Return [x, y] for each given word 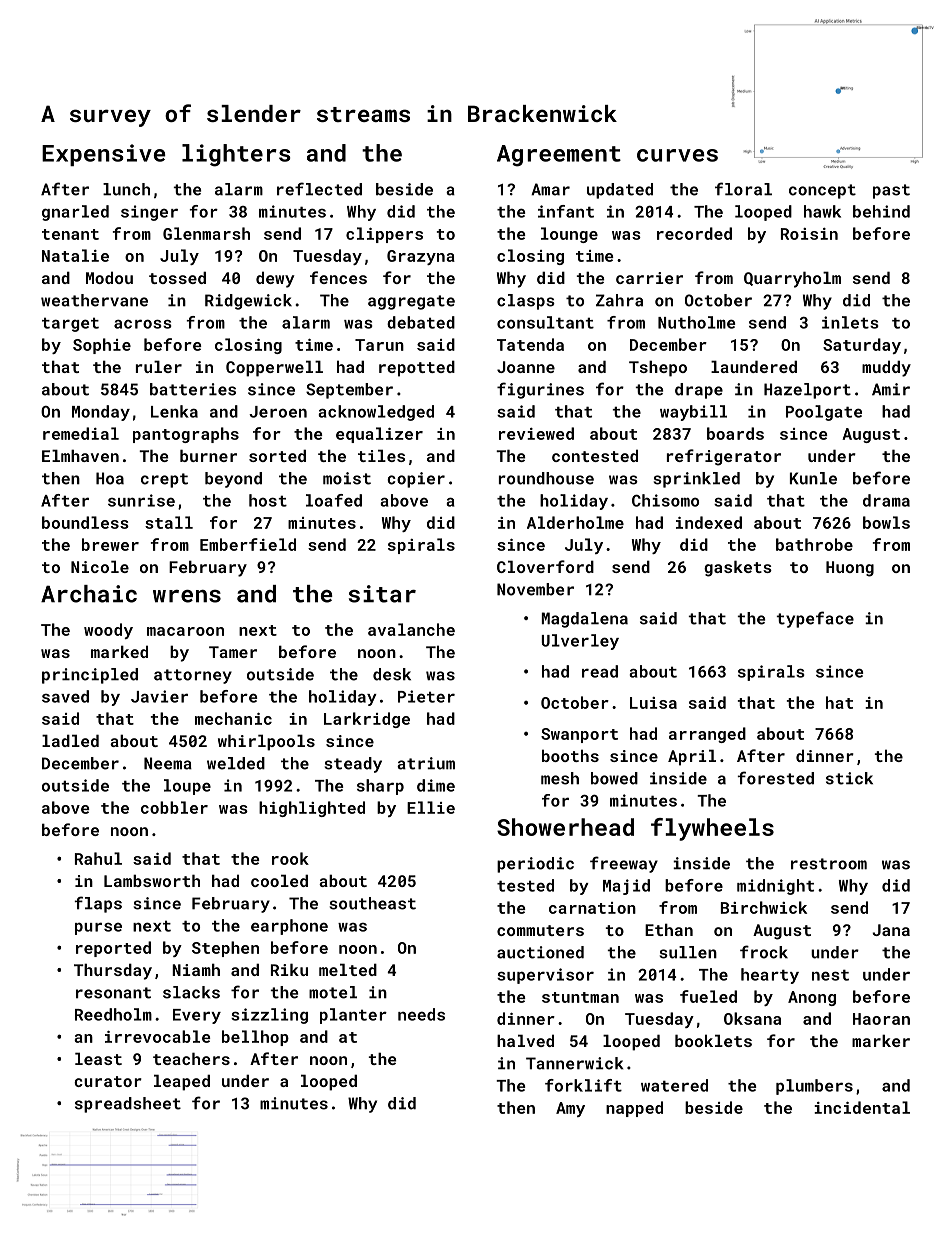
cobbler [174, 807]
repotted [417, 368]
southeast [373, 903]
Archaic [89, 594]
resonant [113, 993]
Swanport [579, 735]
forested [776, 778]
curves [677, 155]
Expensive [104, 155]
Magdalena [585, 620]
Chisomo [665, 500]
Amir [891, 389]
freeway [624, 864]
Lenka [174, 411]
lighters [236, 155]
